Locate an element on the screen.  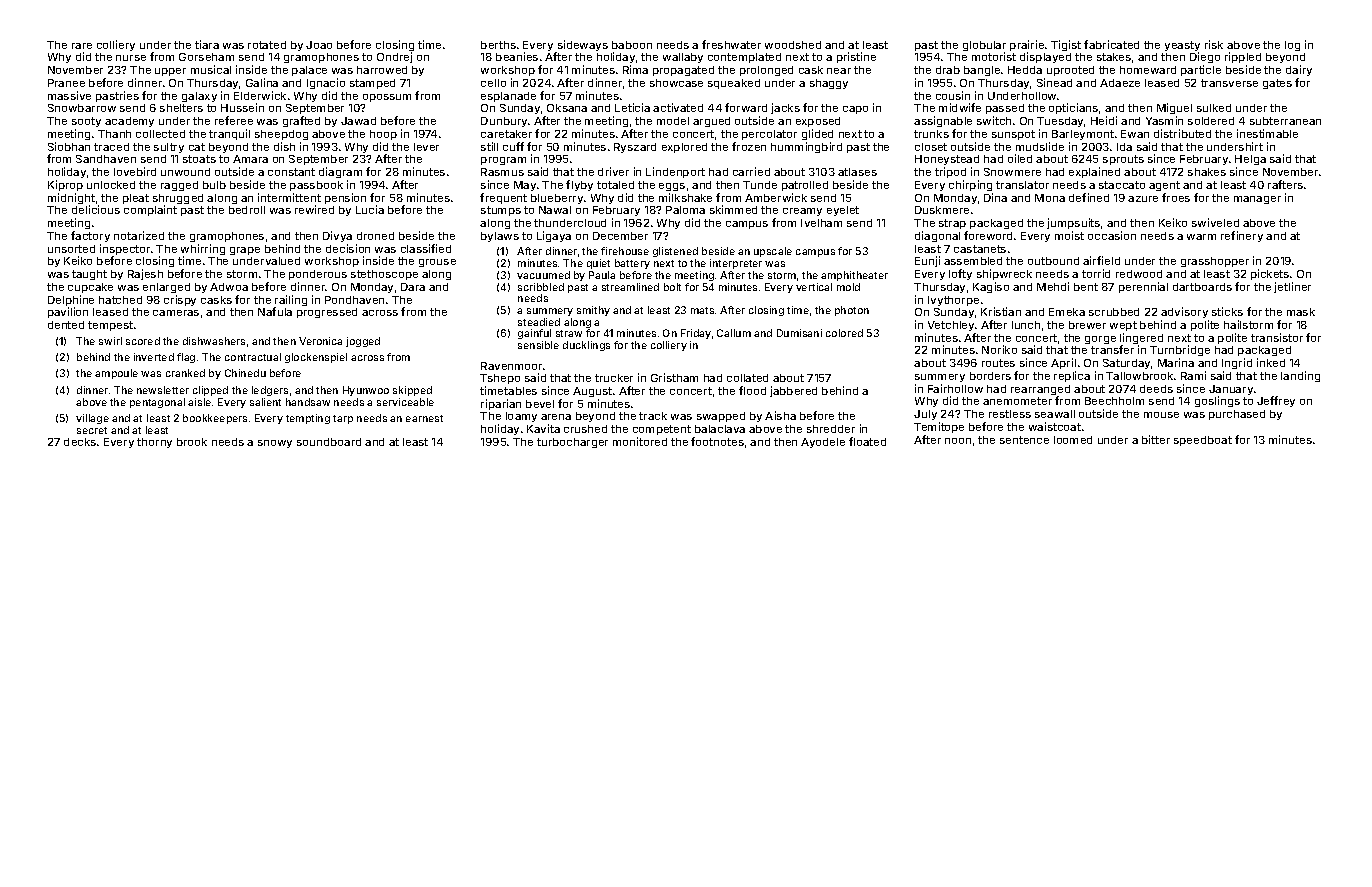
swiveled is located at coordinates (1215, 222).
